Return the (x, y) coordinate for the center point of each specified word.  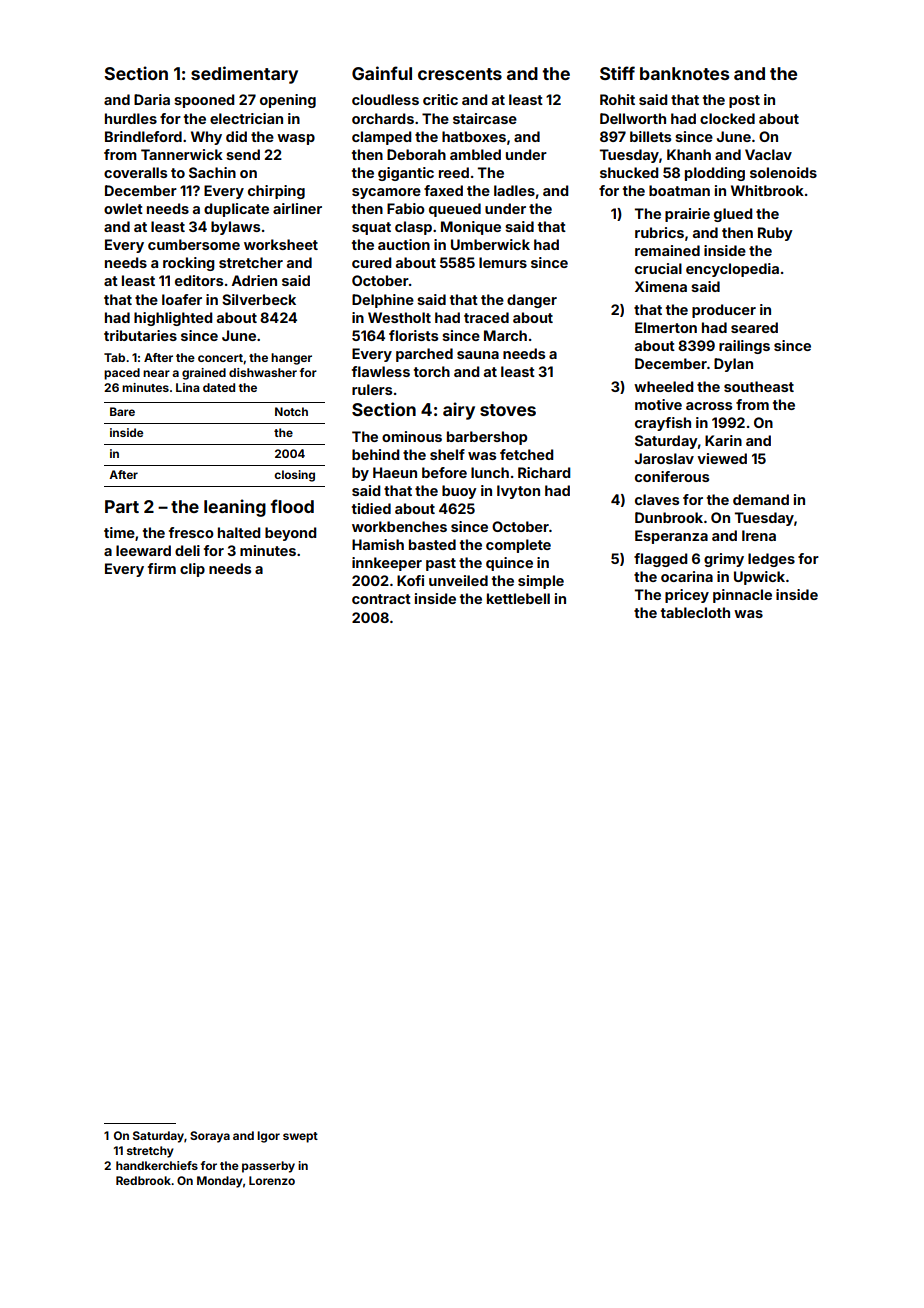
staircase (485, 118)
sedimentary (244, 75)
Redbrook (143, 1180)
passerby (268, 1167)
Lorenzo (272, 1180)
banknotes (684, 73)
